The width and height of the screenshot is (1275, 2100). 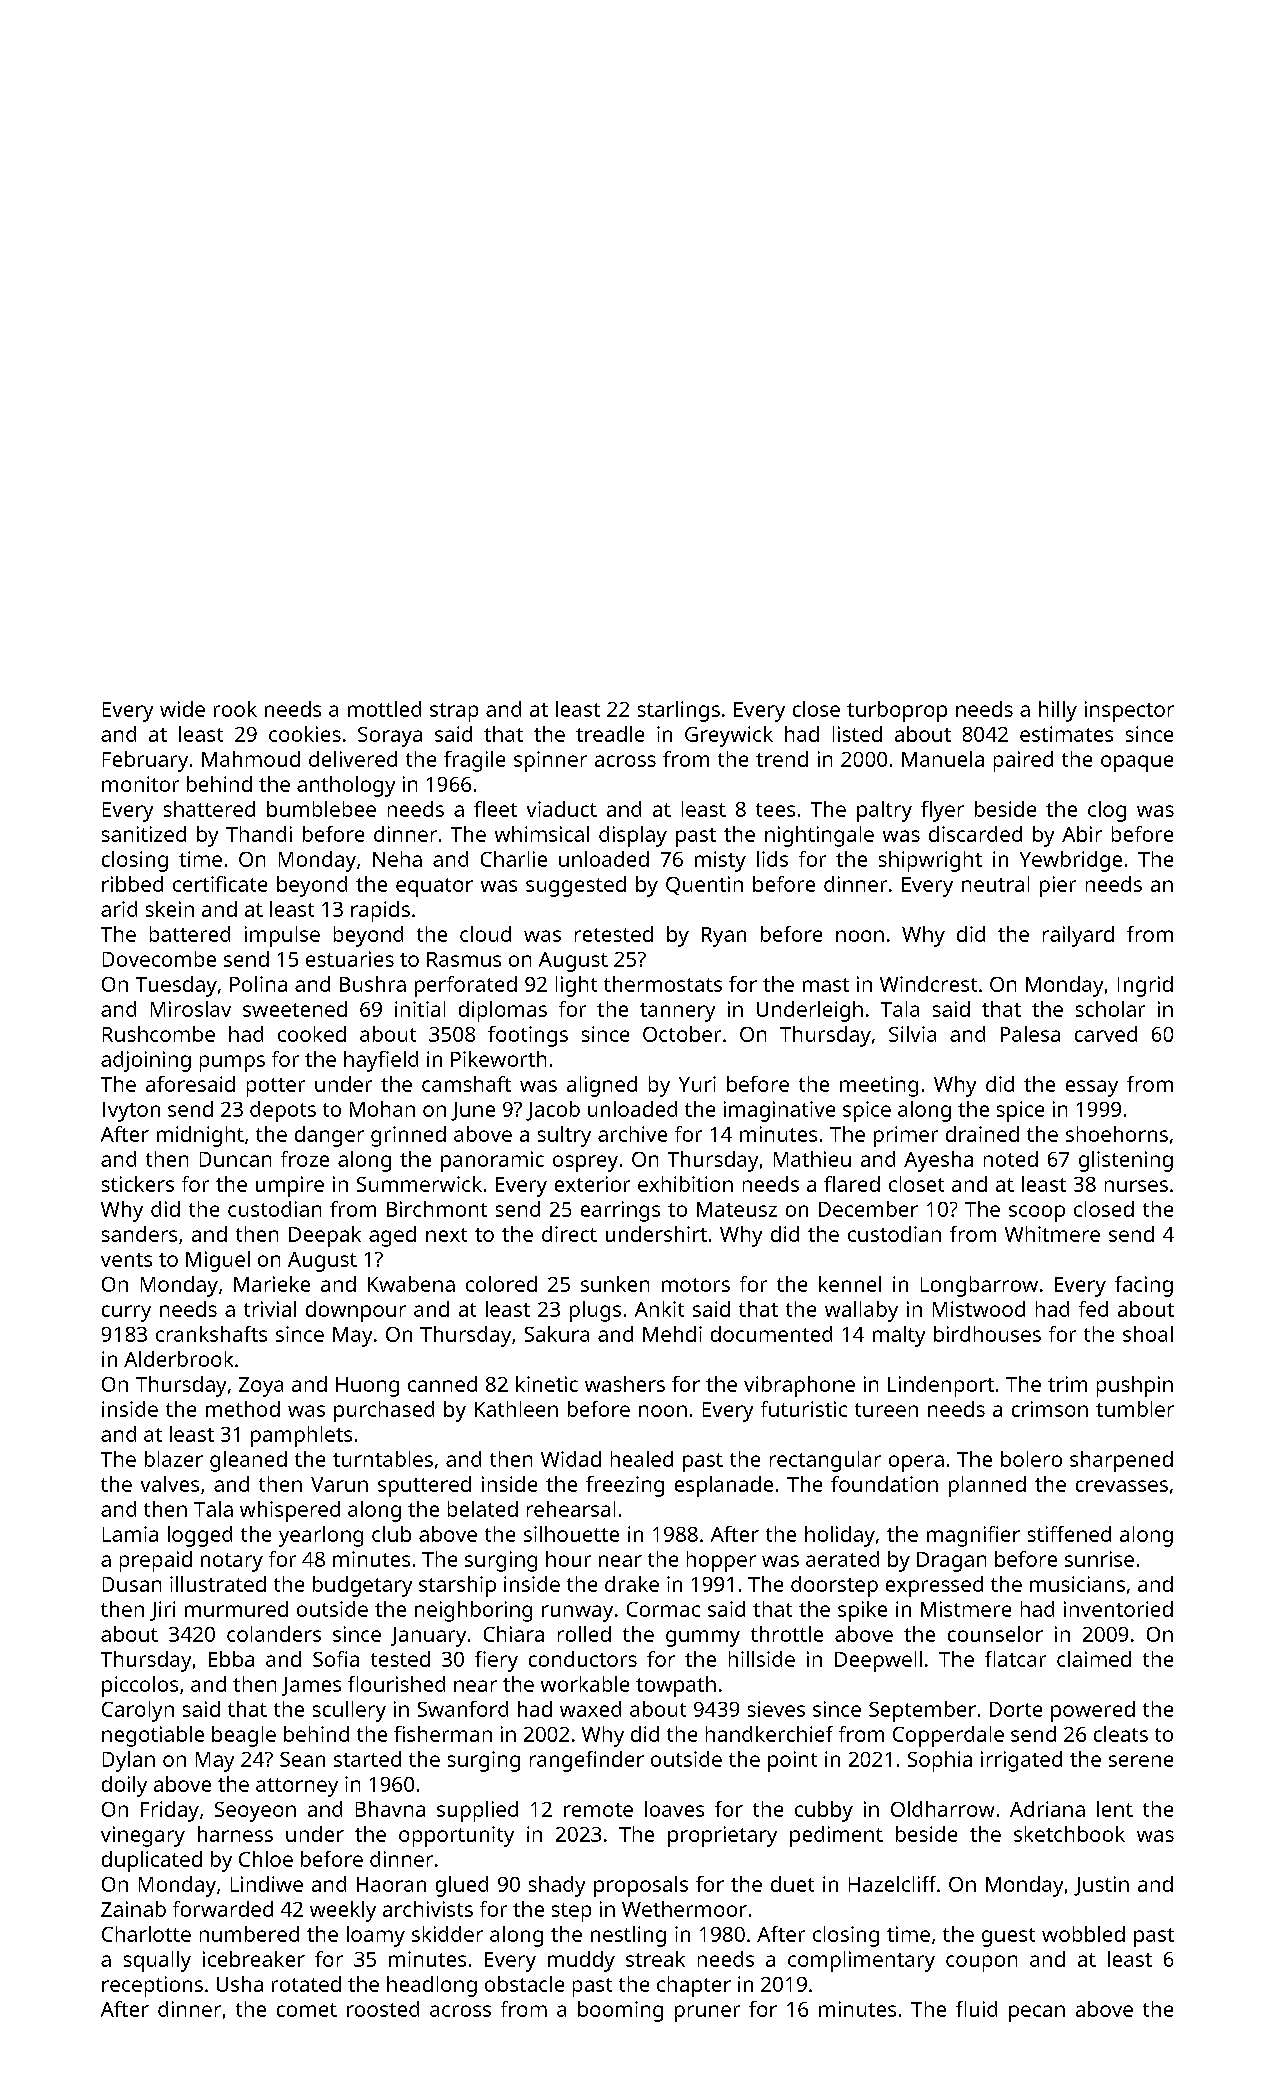 I want to click on turboprop, so click(x=897, y=711).
